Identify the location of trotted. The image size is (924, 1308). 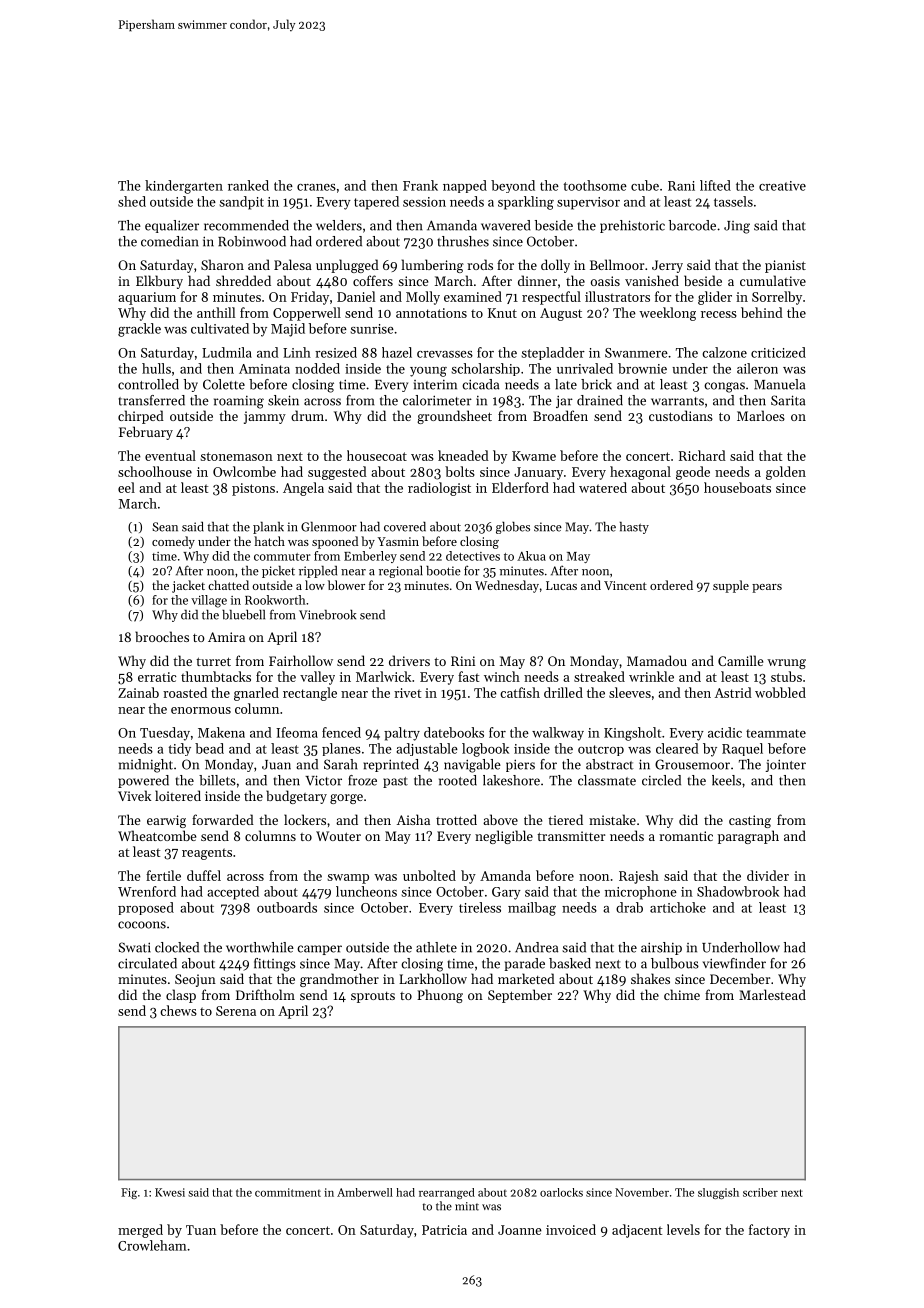
(456, 819).
